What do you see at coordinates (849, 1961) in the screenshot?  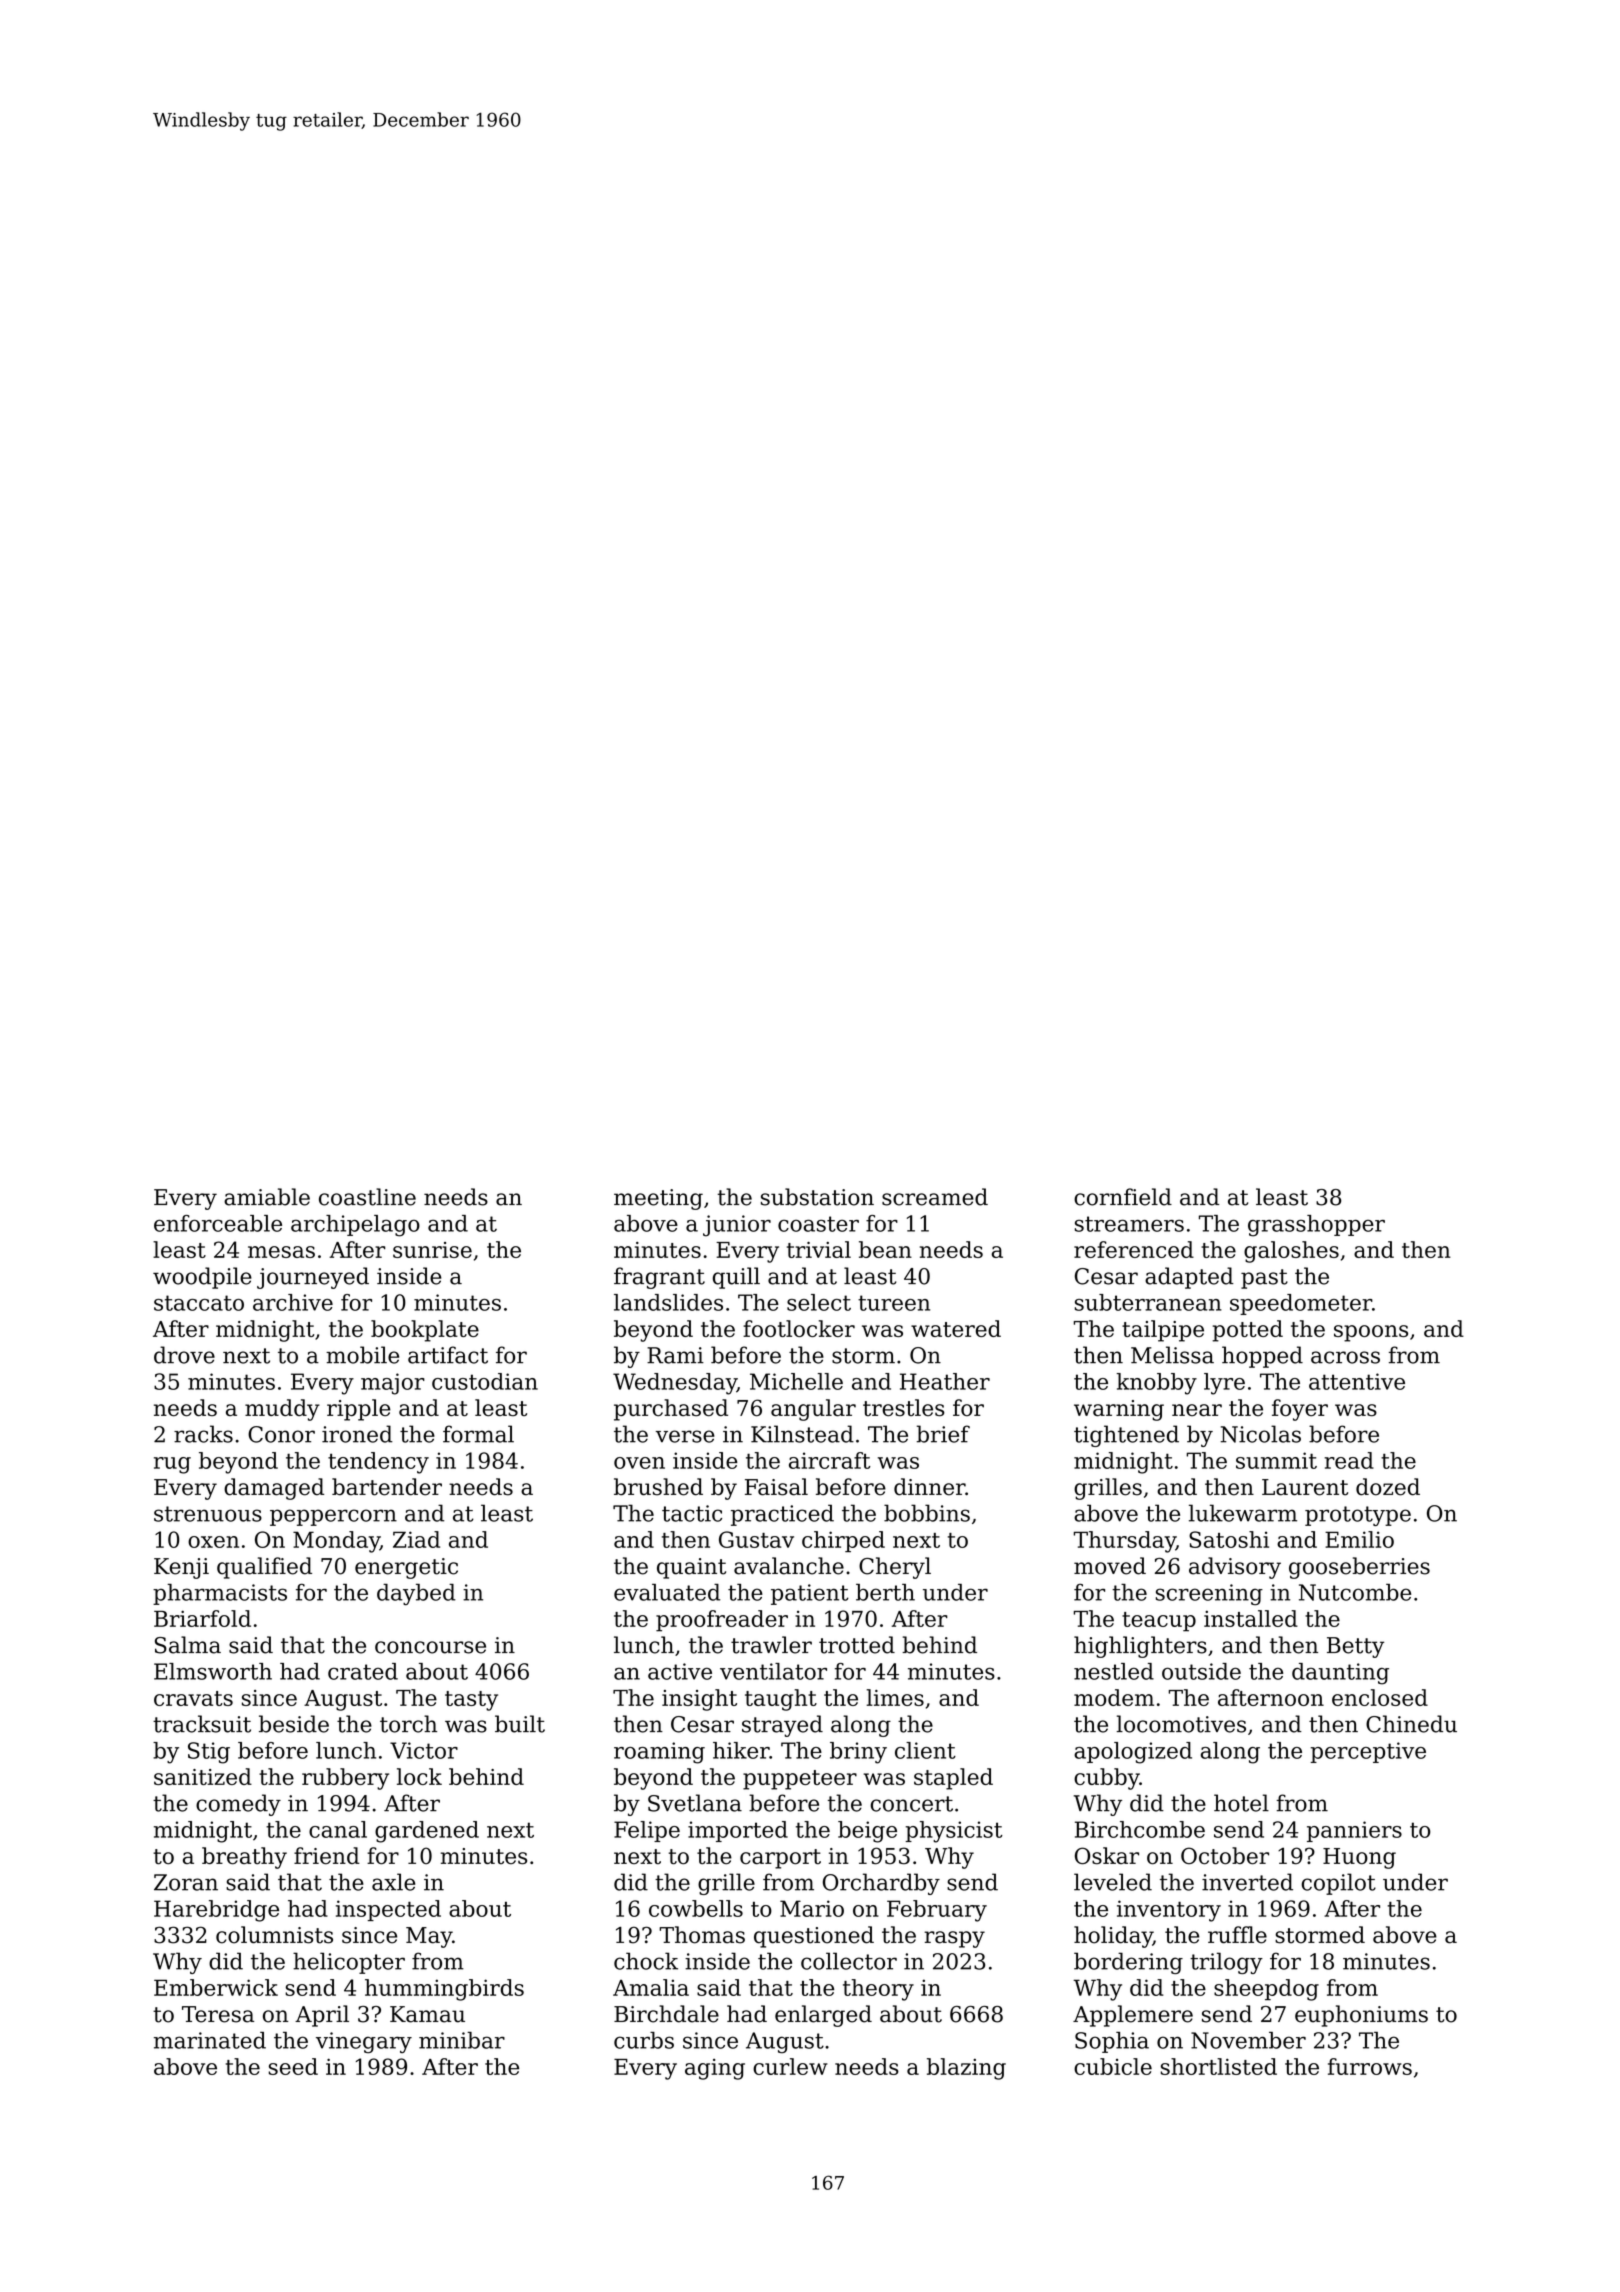 I see `collector` at bounding box center [849, 1961].
